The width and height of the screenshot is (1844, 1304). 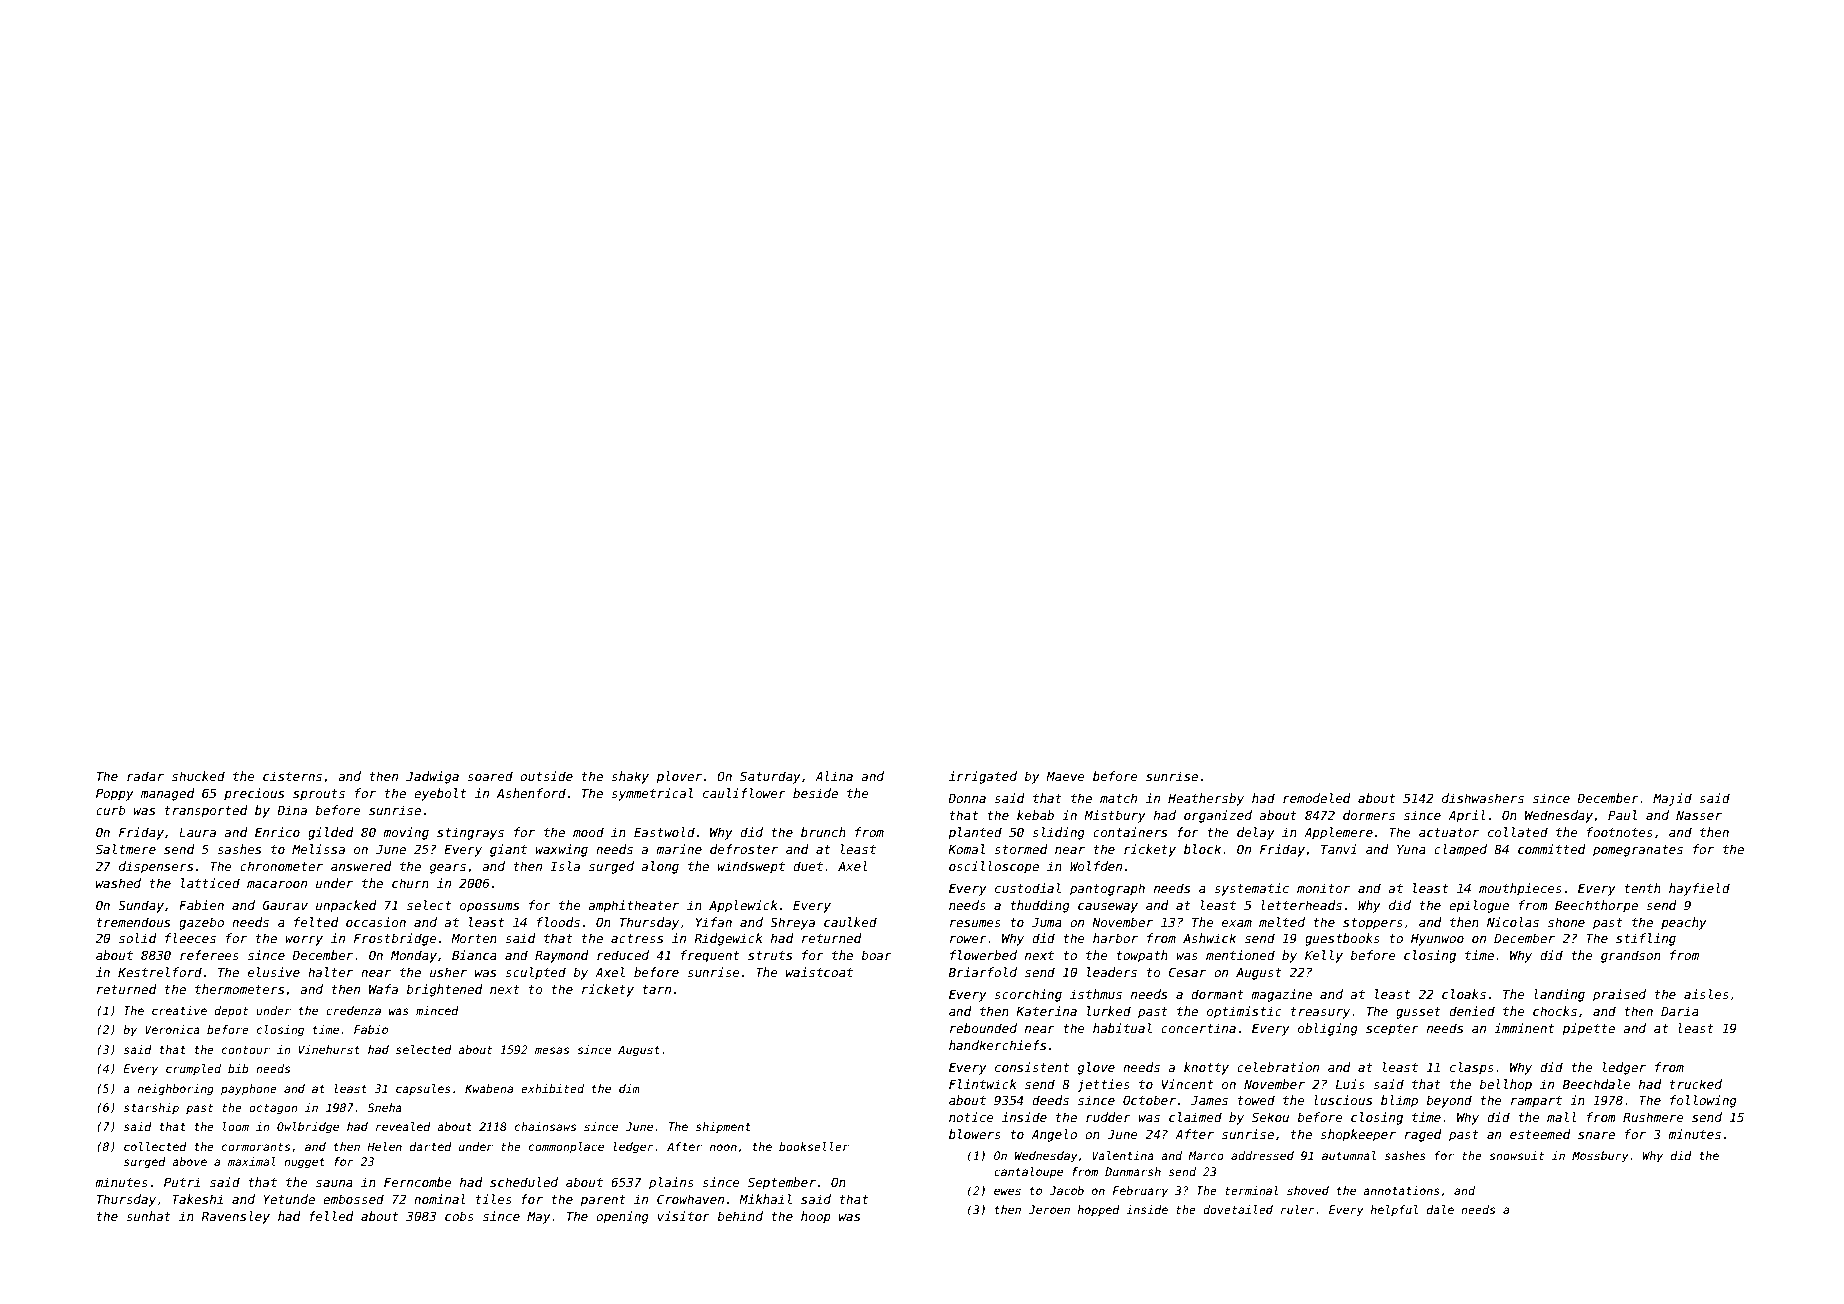 What do you see at coordinates (1638, 851) in the screenshot?
I see `pomegranates` at bounding box center [1638, 851].
